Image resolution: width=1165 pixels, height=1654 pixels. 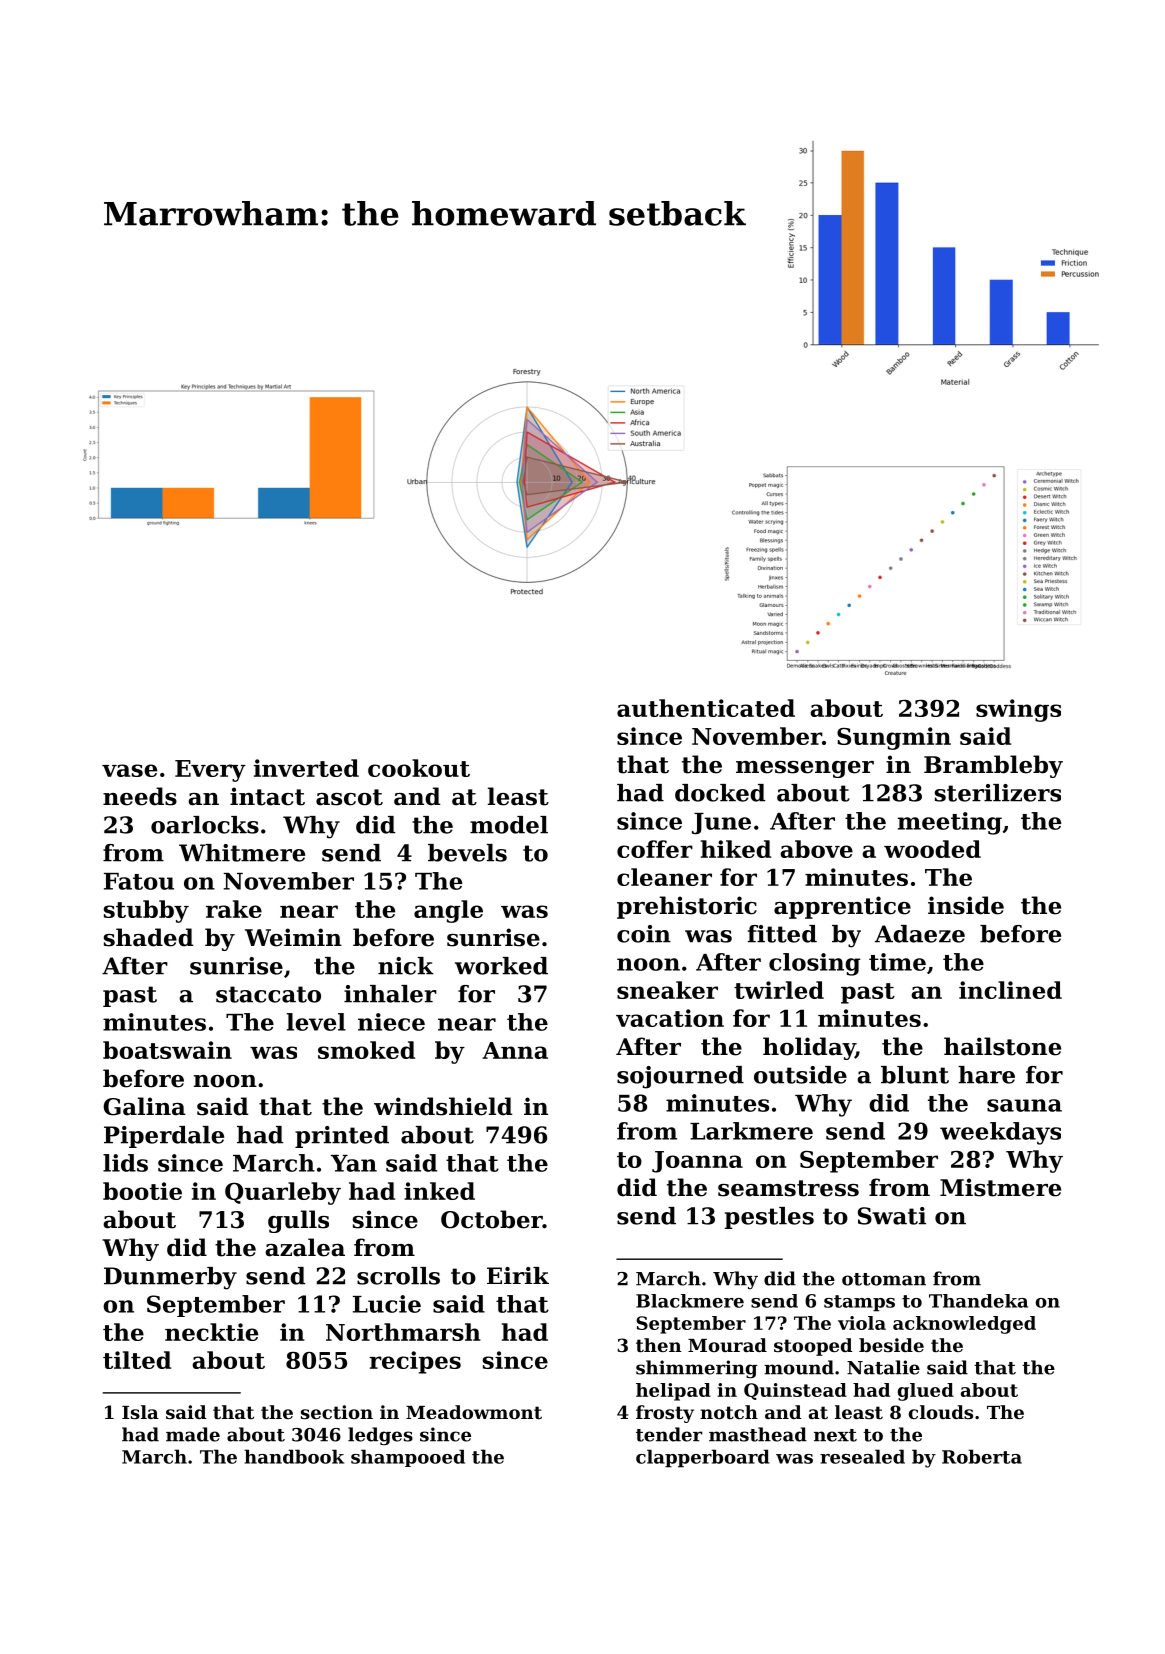 What do you see at coordinates (1010, 990) in the screenshot?
I see `inclined` at bounding box center [1010, 990].
